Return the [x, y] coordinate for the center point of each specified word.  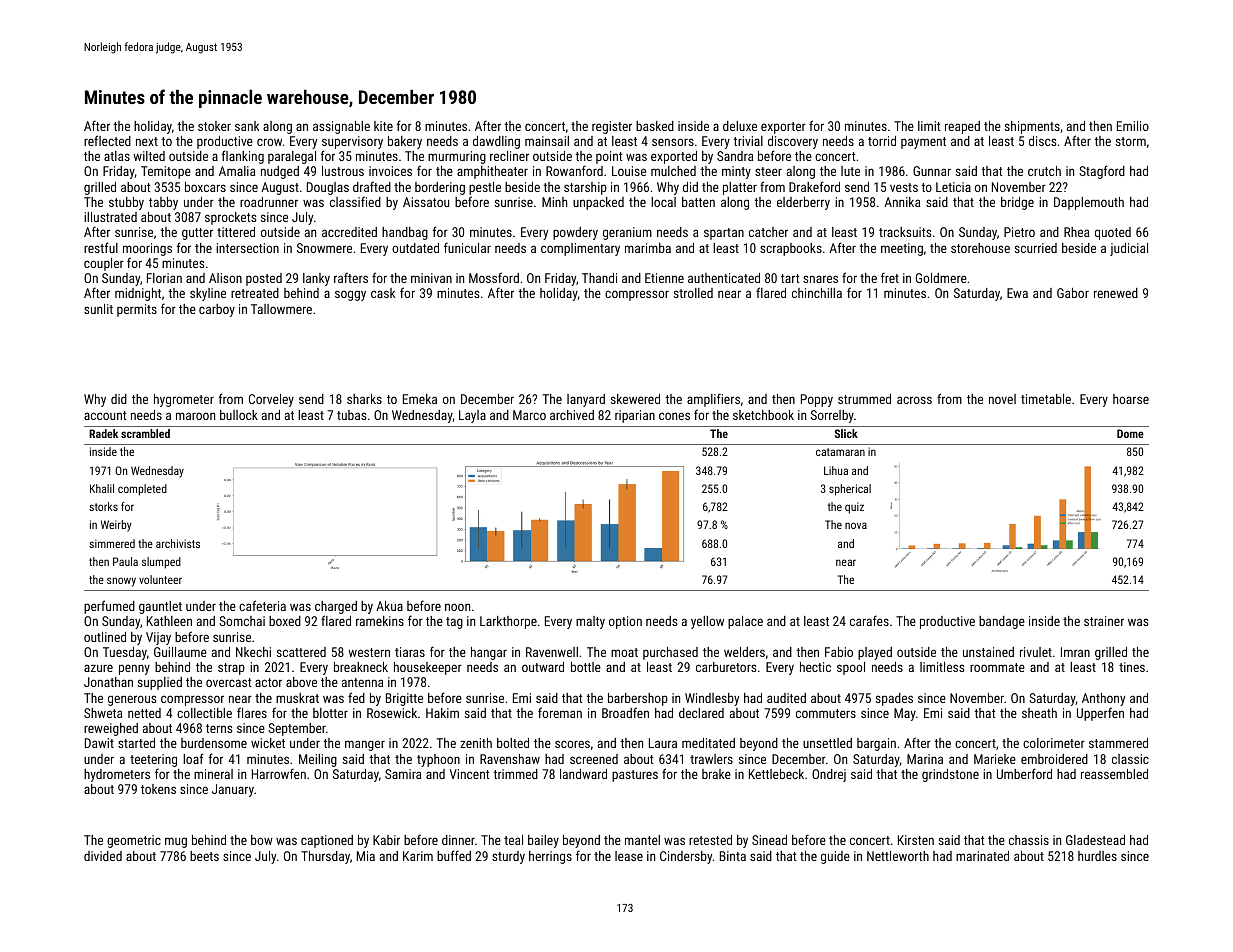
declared [701, 713]
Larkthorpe [508, 622]
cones [674, 416]
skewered [635, 399]
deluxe [740, 126]
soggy [350, 295]
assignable [341, 127]
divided [103, 856]
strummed [864, 399]
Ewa [1017, 293]
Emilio [1133, 126]
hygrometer [184, 400]
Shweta [103, 713]
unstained [988, 652]
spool [851, 668]
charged [336, 607]
